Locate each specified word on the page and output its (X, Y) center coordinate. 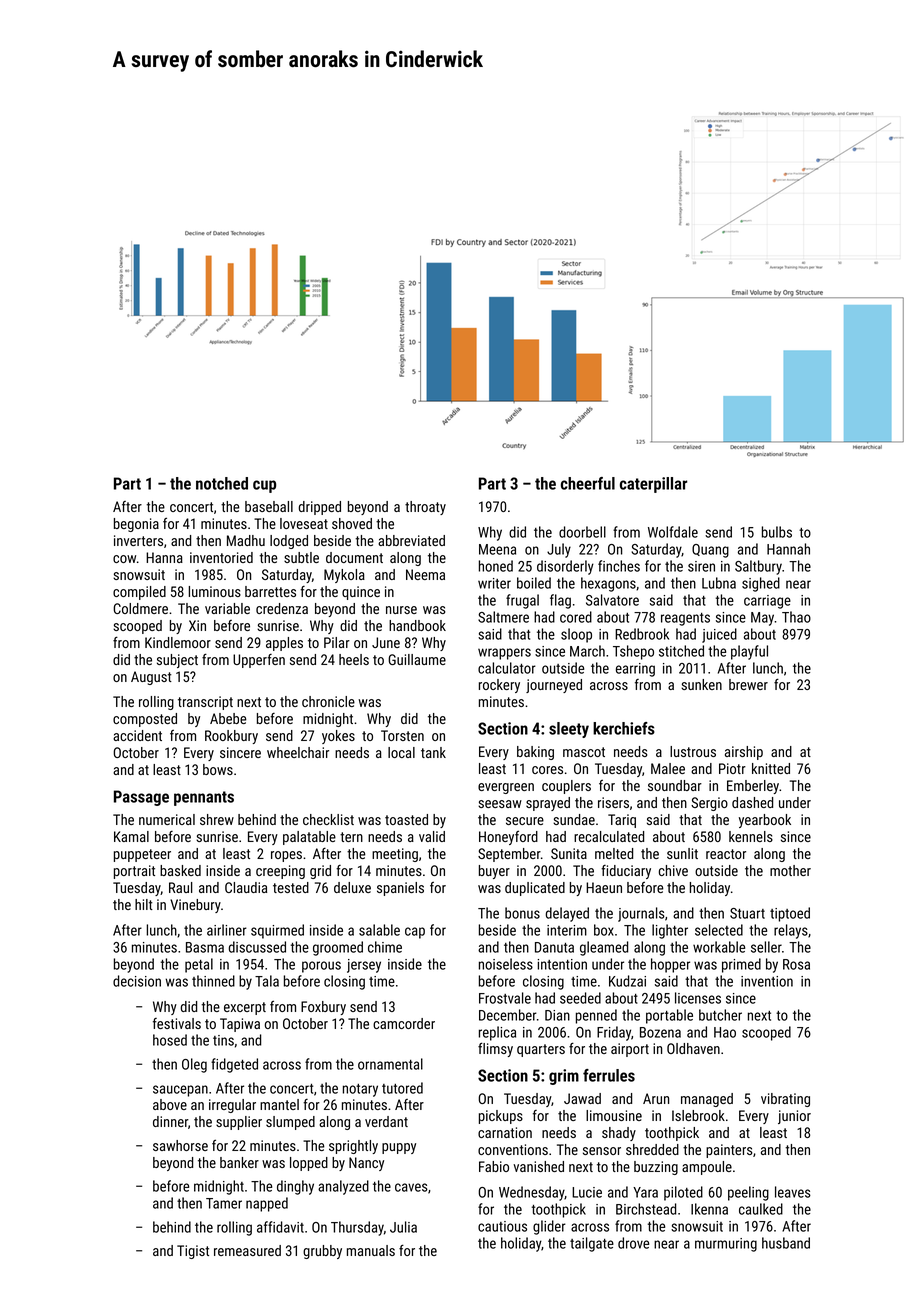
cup (264, 486)
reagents (685, 619)
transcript (205, 703)
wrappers (504, 654)
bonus (522, 913)
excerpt (245, 1008)
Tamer (224, 1203)
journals (641, 914)
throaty (425, 508)
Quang (710, 551)
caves (411, 1187)
